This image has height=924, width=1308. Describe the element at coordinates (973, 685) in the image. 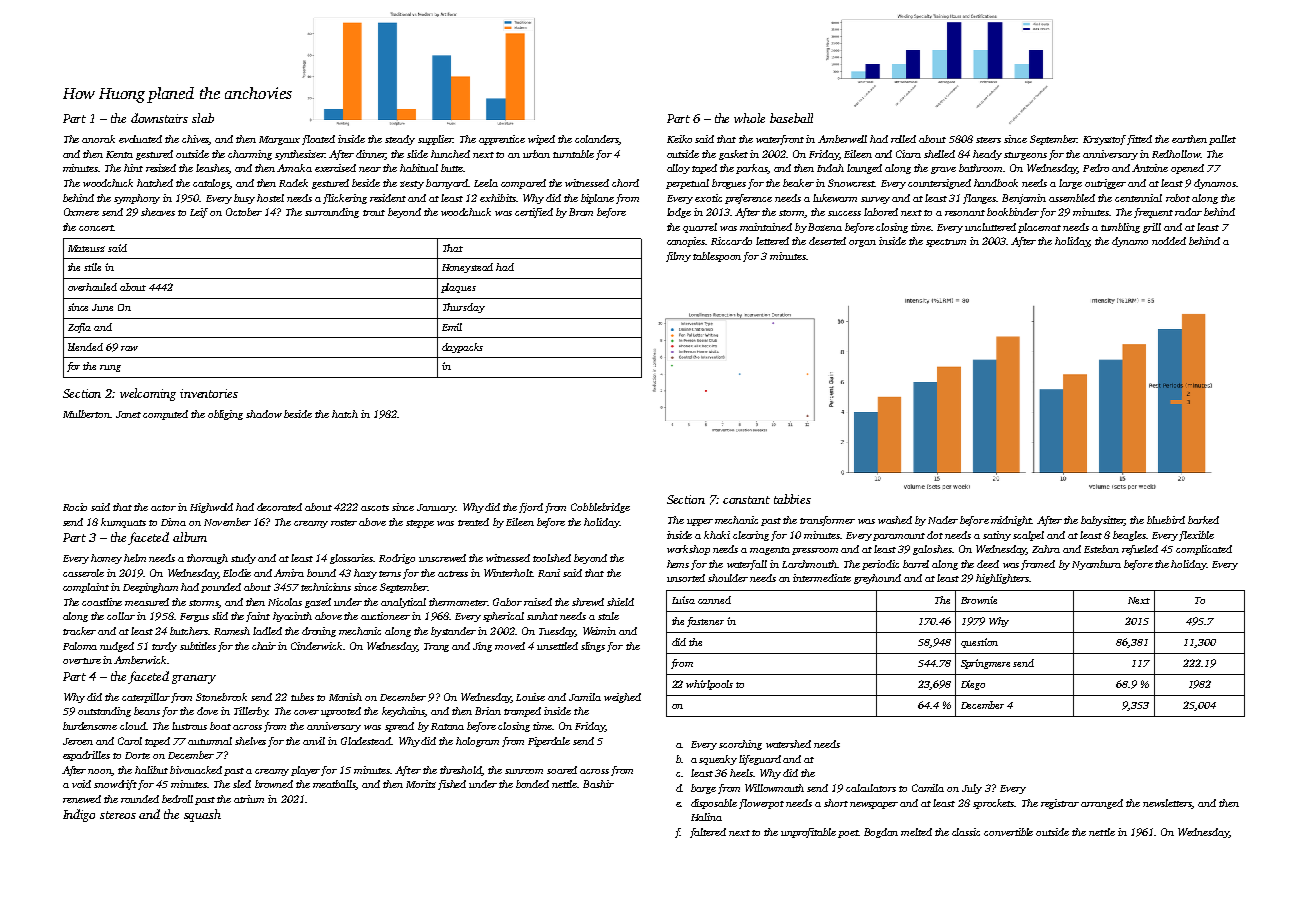

I see `Diego` at that location.
